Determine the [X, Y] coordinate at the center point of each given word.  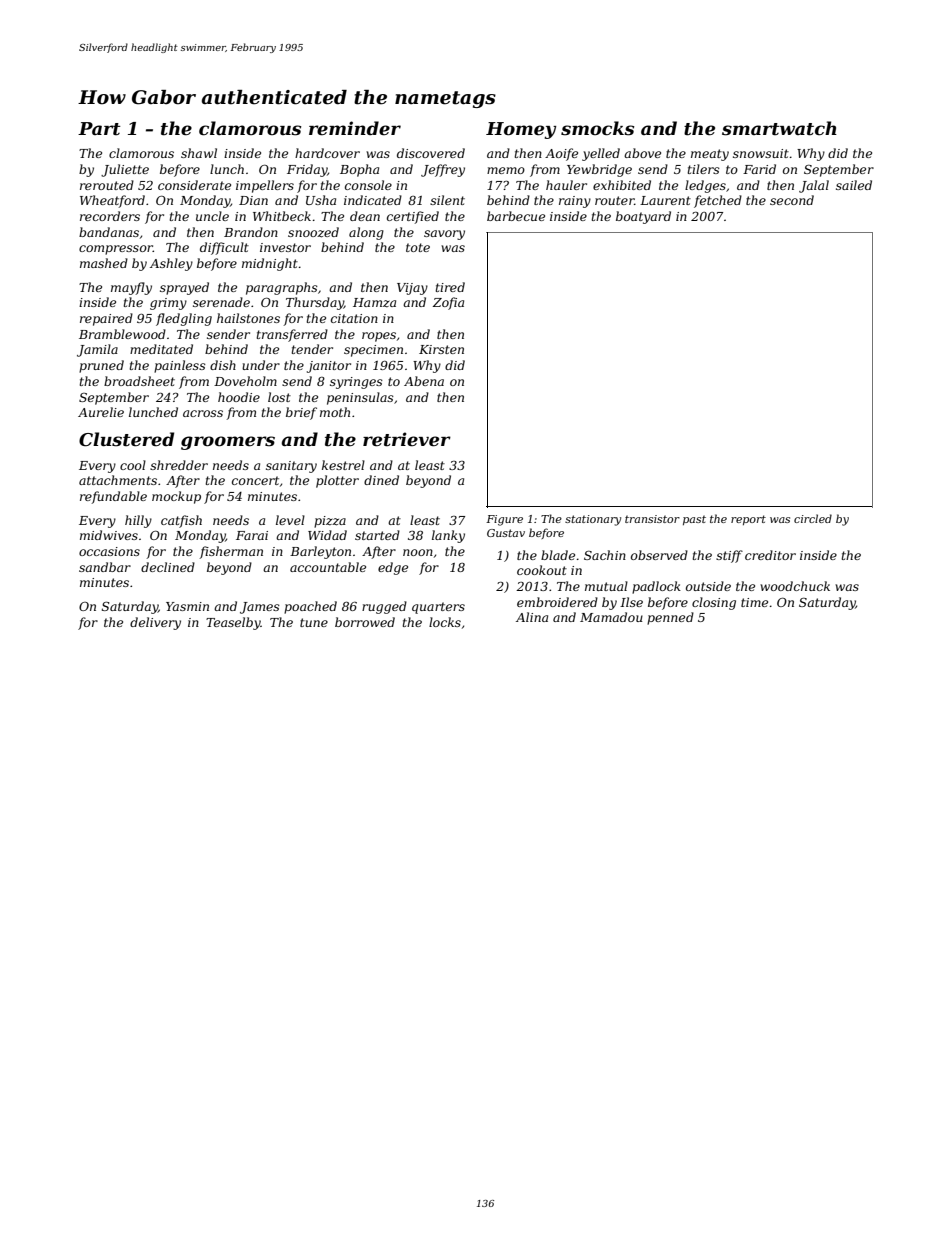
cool [133, 465]
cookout [542, 570]
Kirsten [441, 349]
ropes [379, 337]
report [748, 520]
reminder [355, 128]
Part [99, 129]
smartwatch [779, 128]
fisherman [231, 552]
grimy [168, 304]
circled [813, 518]
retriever [407, 439]
